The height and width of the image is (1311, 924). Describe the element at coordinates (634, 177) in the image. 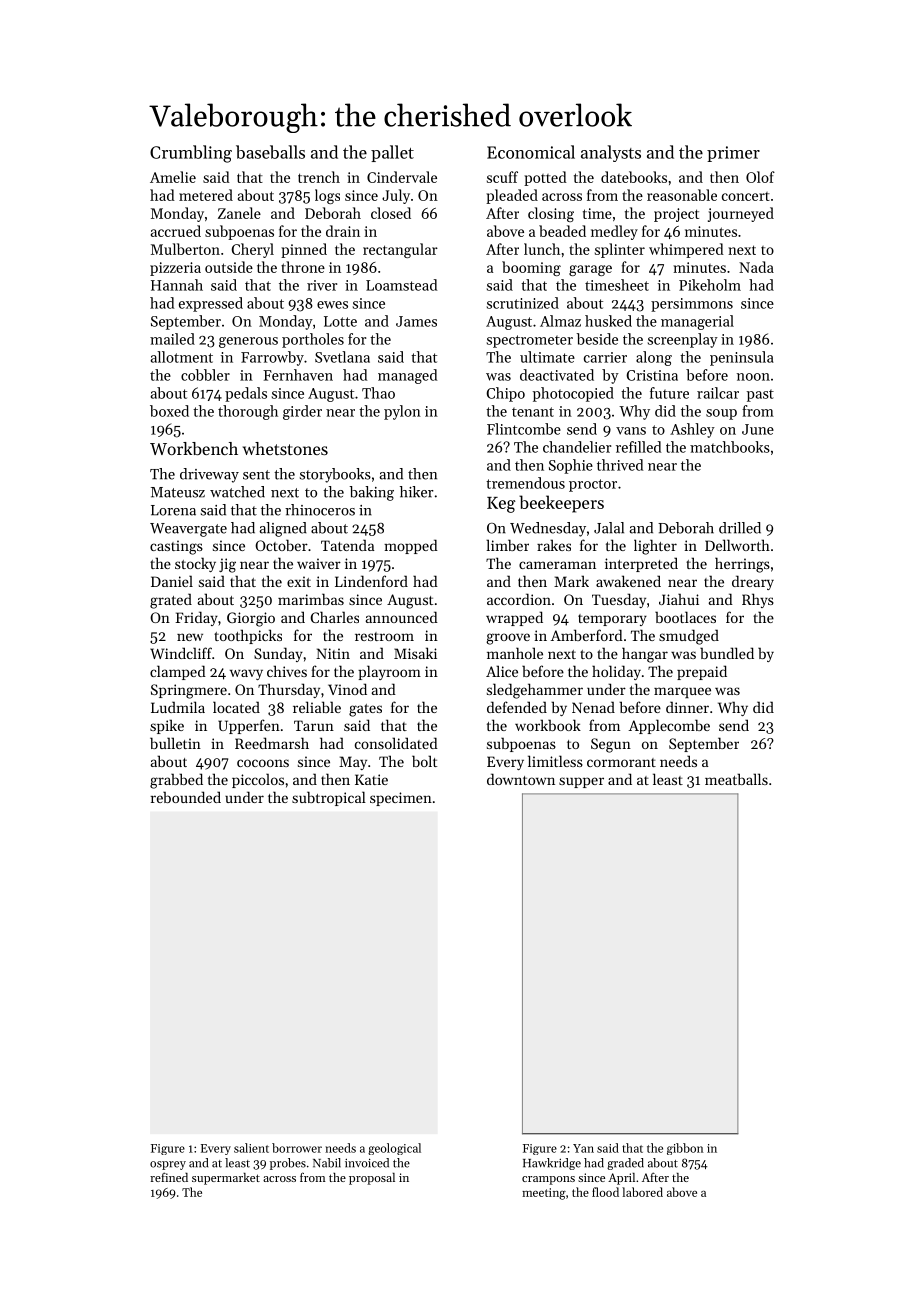

I see `datebooks` at that location.
